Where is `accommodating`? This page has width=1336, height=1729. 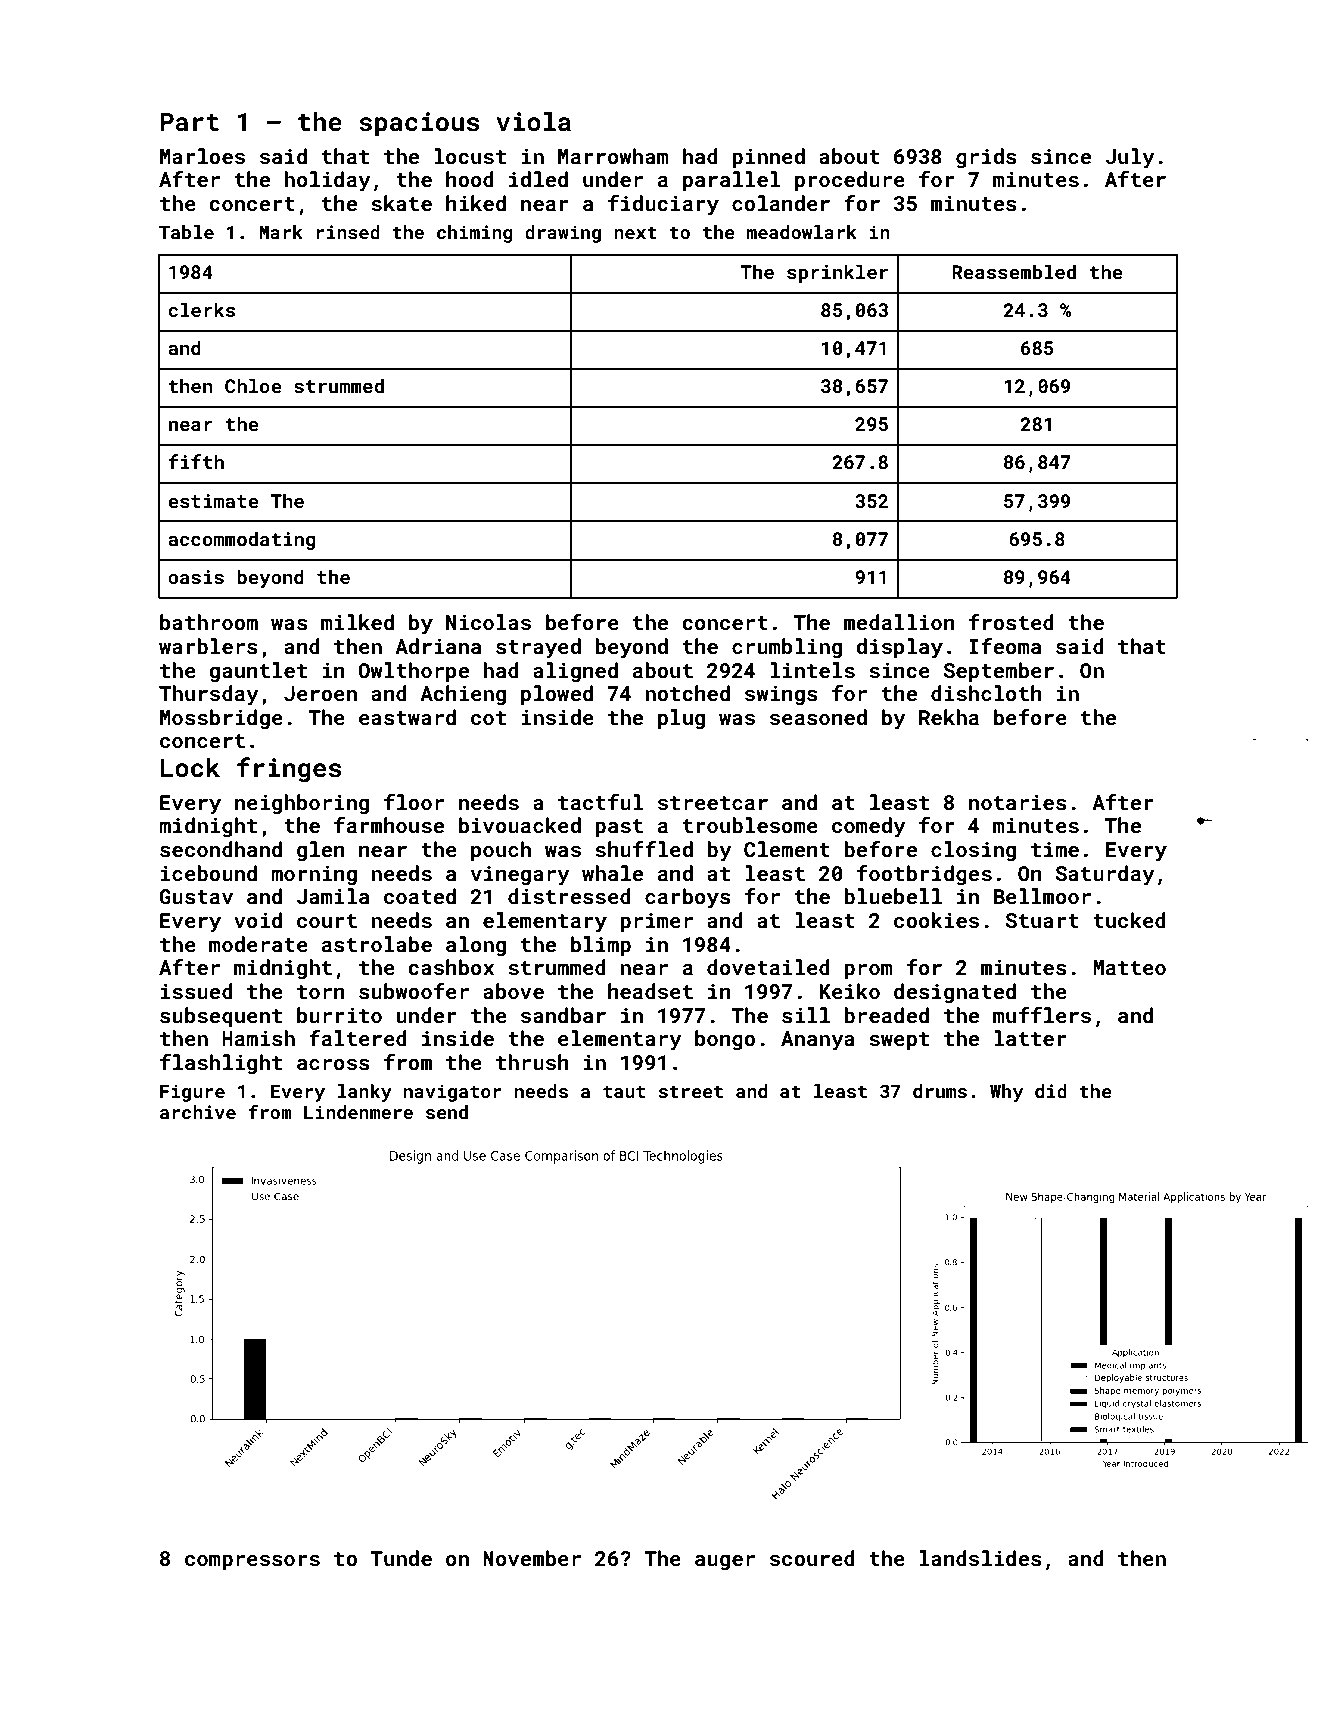
accommodating is located at coordinates (242, 540).
